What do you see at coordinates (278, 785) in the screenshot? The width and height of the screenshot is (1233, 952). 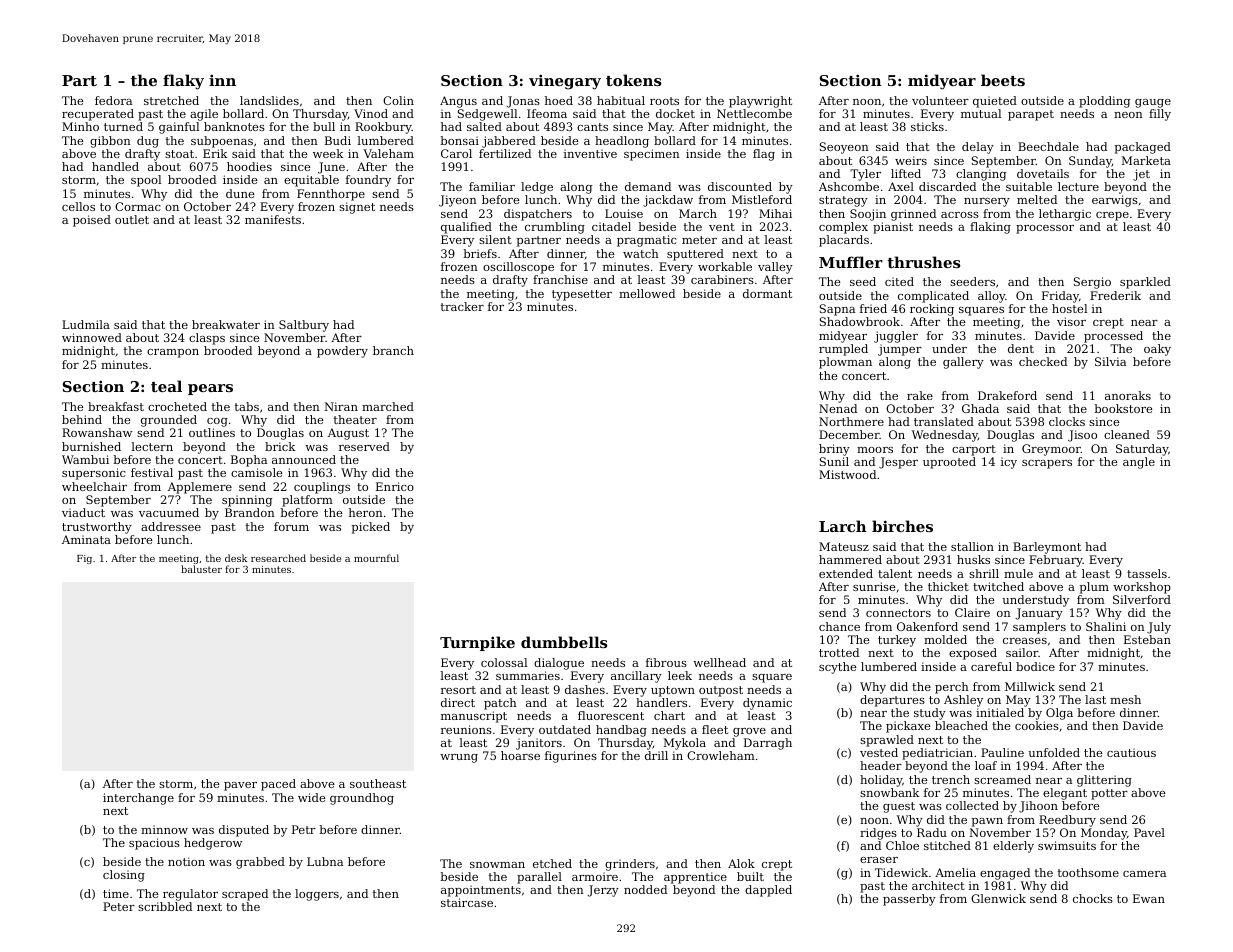 I see `paced` at bounding box center [278, 785].
